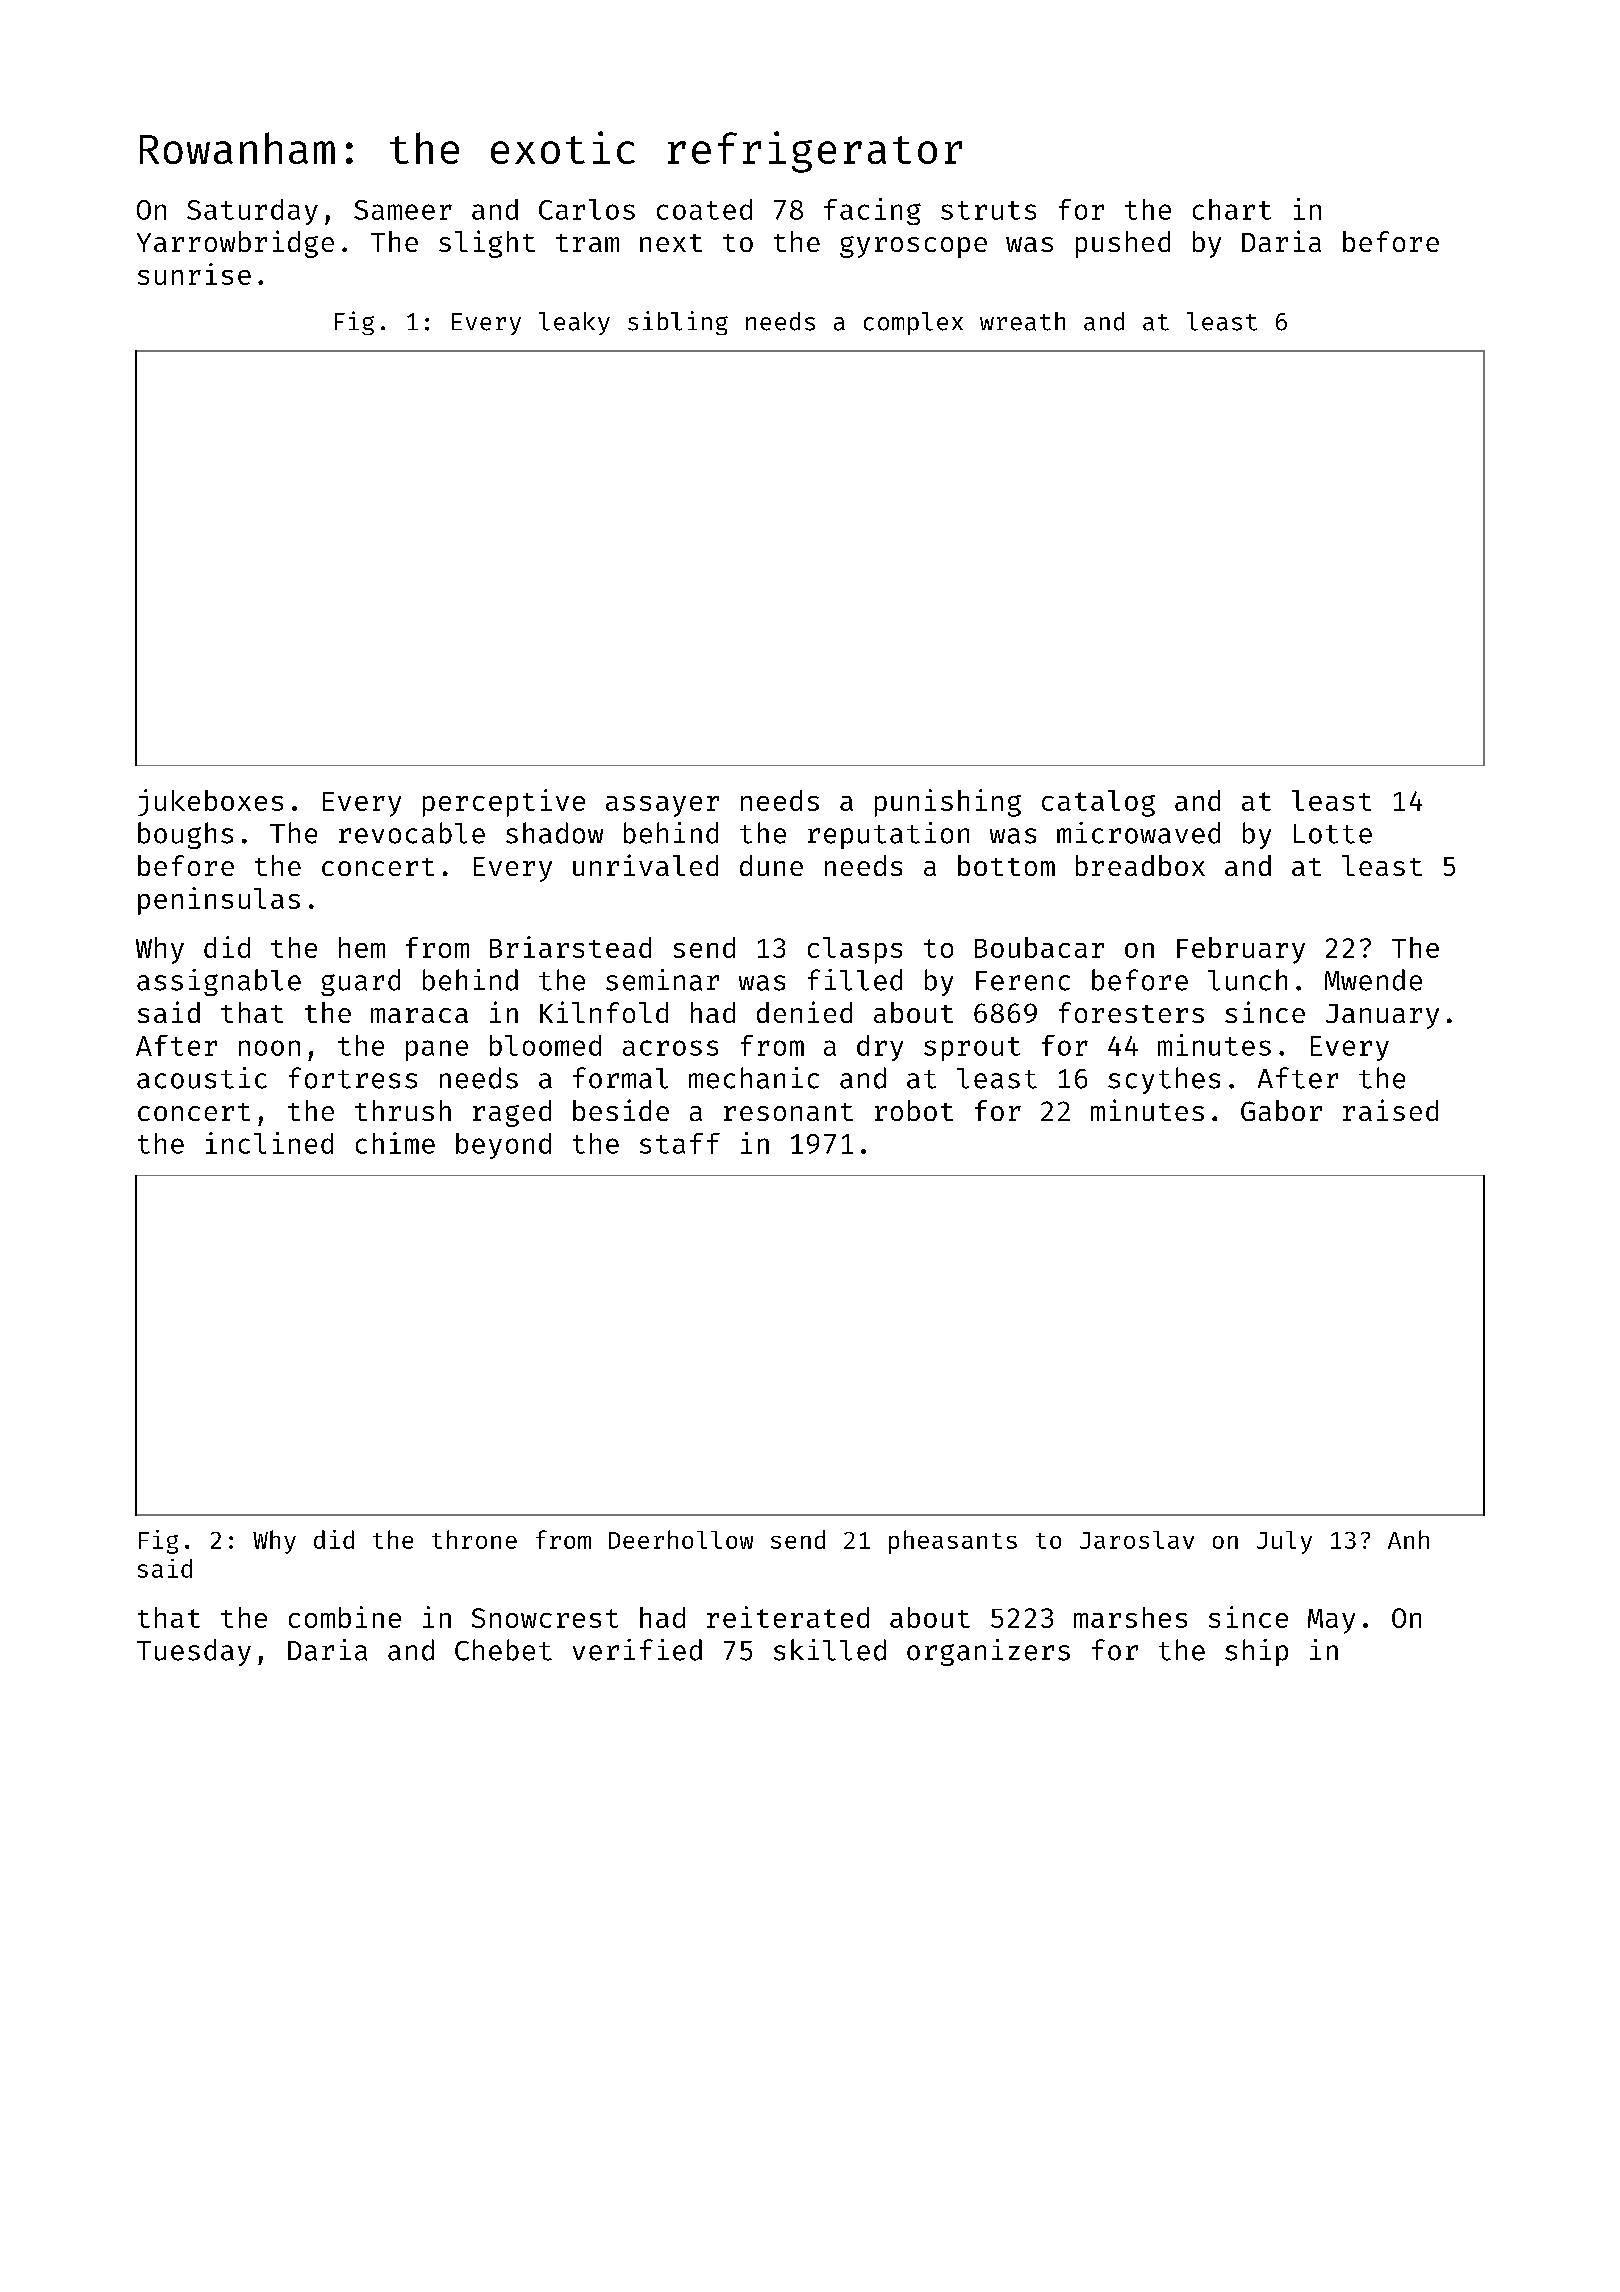 This screenshot has width=1620, height=2292. Describe the element at coordinates (913, 247) in the screenshot. I see `gyroscope` at that location.
